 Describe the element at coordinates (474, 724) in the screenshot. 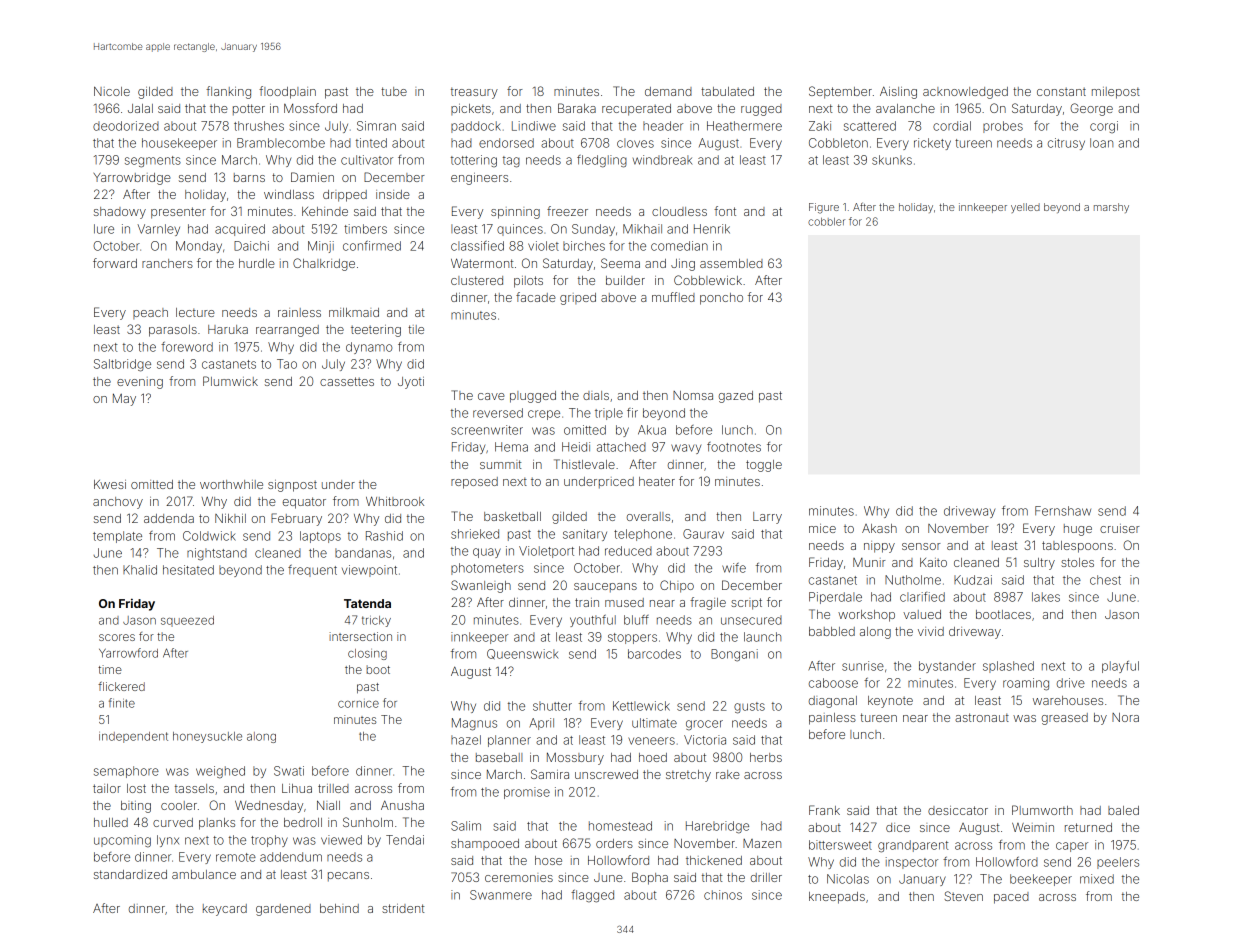

I see `Magnus` at that location.
